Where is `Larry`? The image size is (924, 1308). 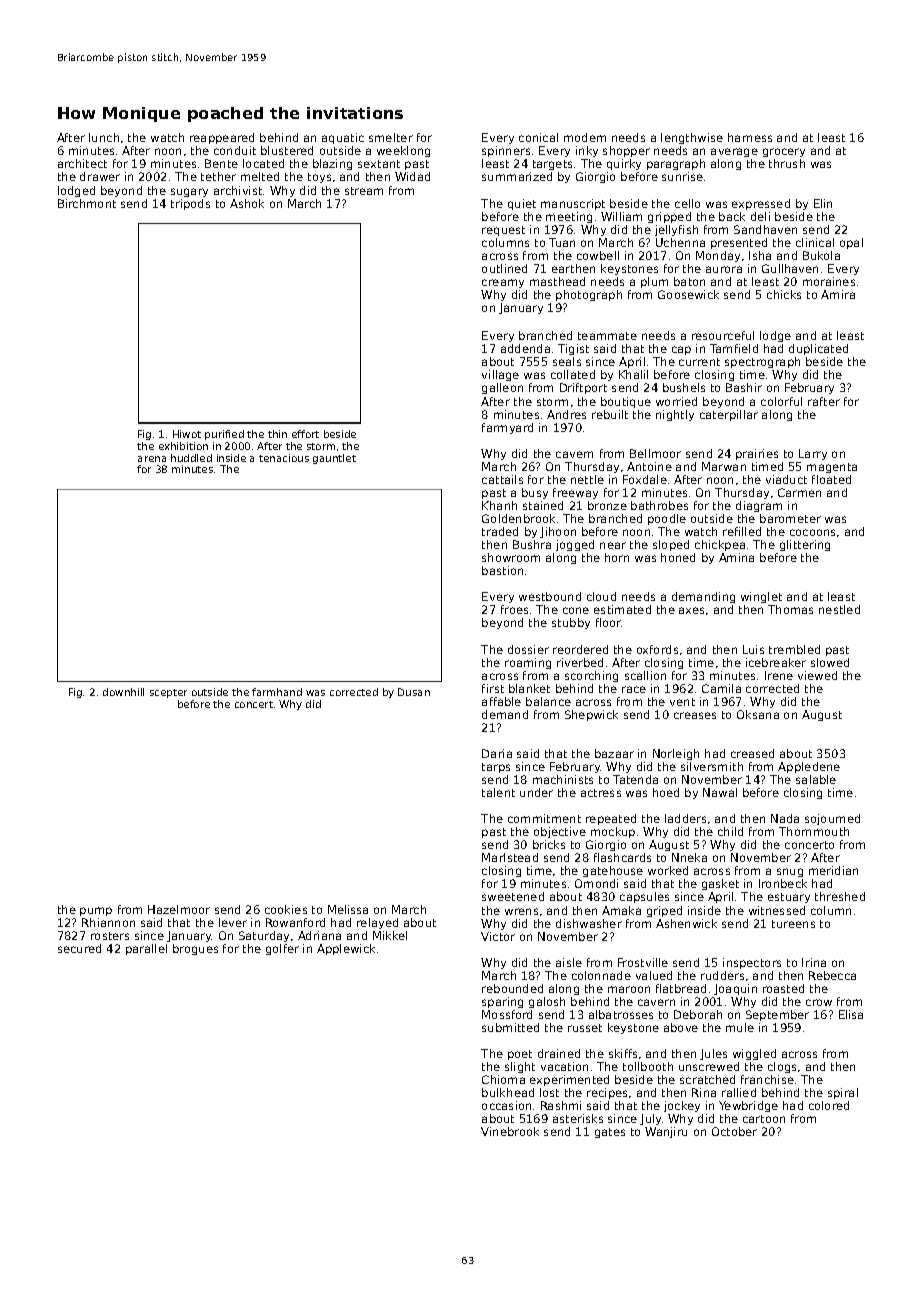 Larry is located at coordinates (813, 454).
